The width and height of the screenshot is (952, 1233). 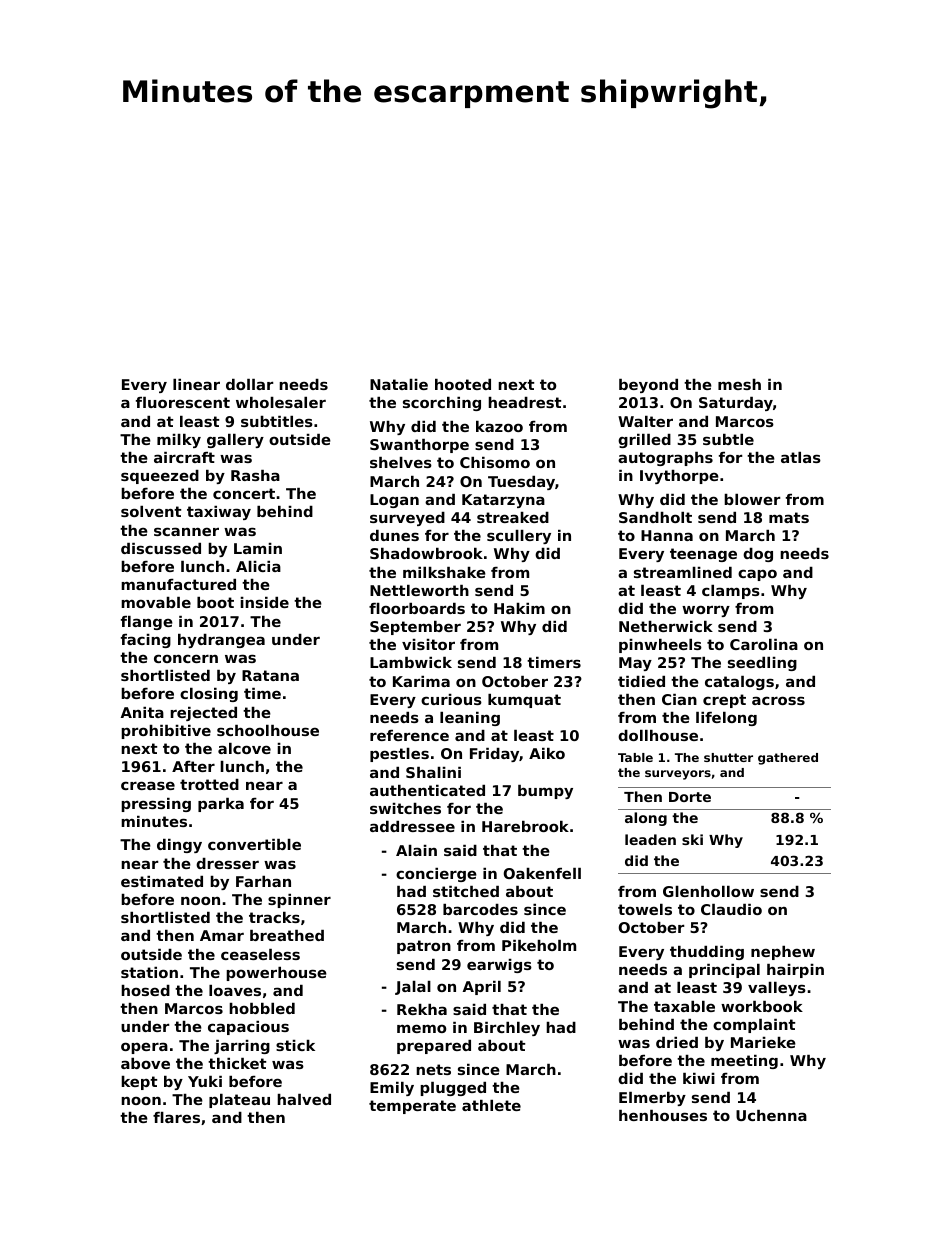 What do you see at coordinates (519, 537) in the screenshot?
I see `scullery` at bounding box center [519, 537].
